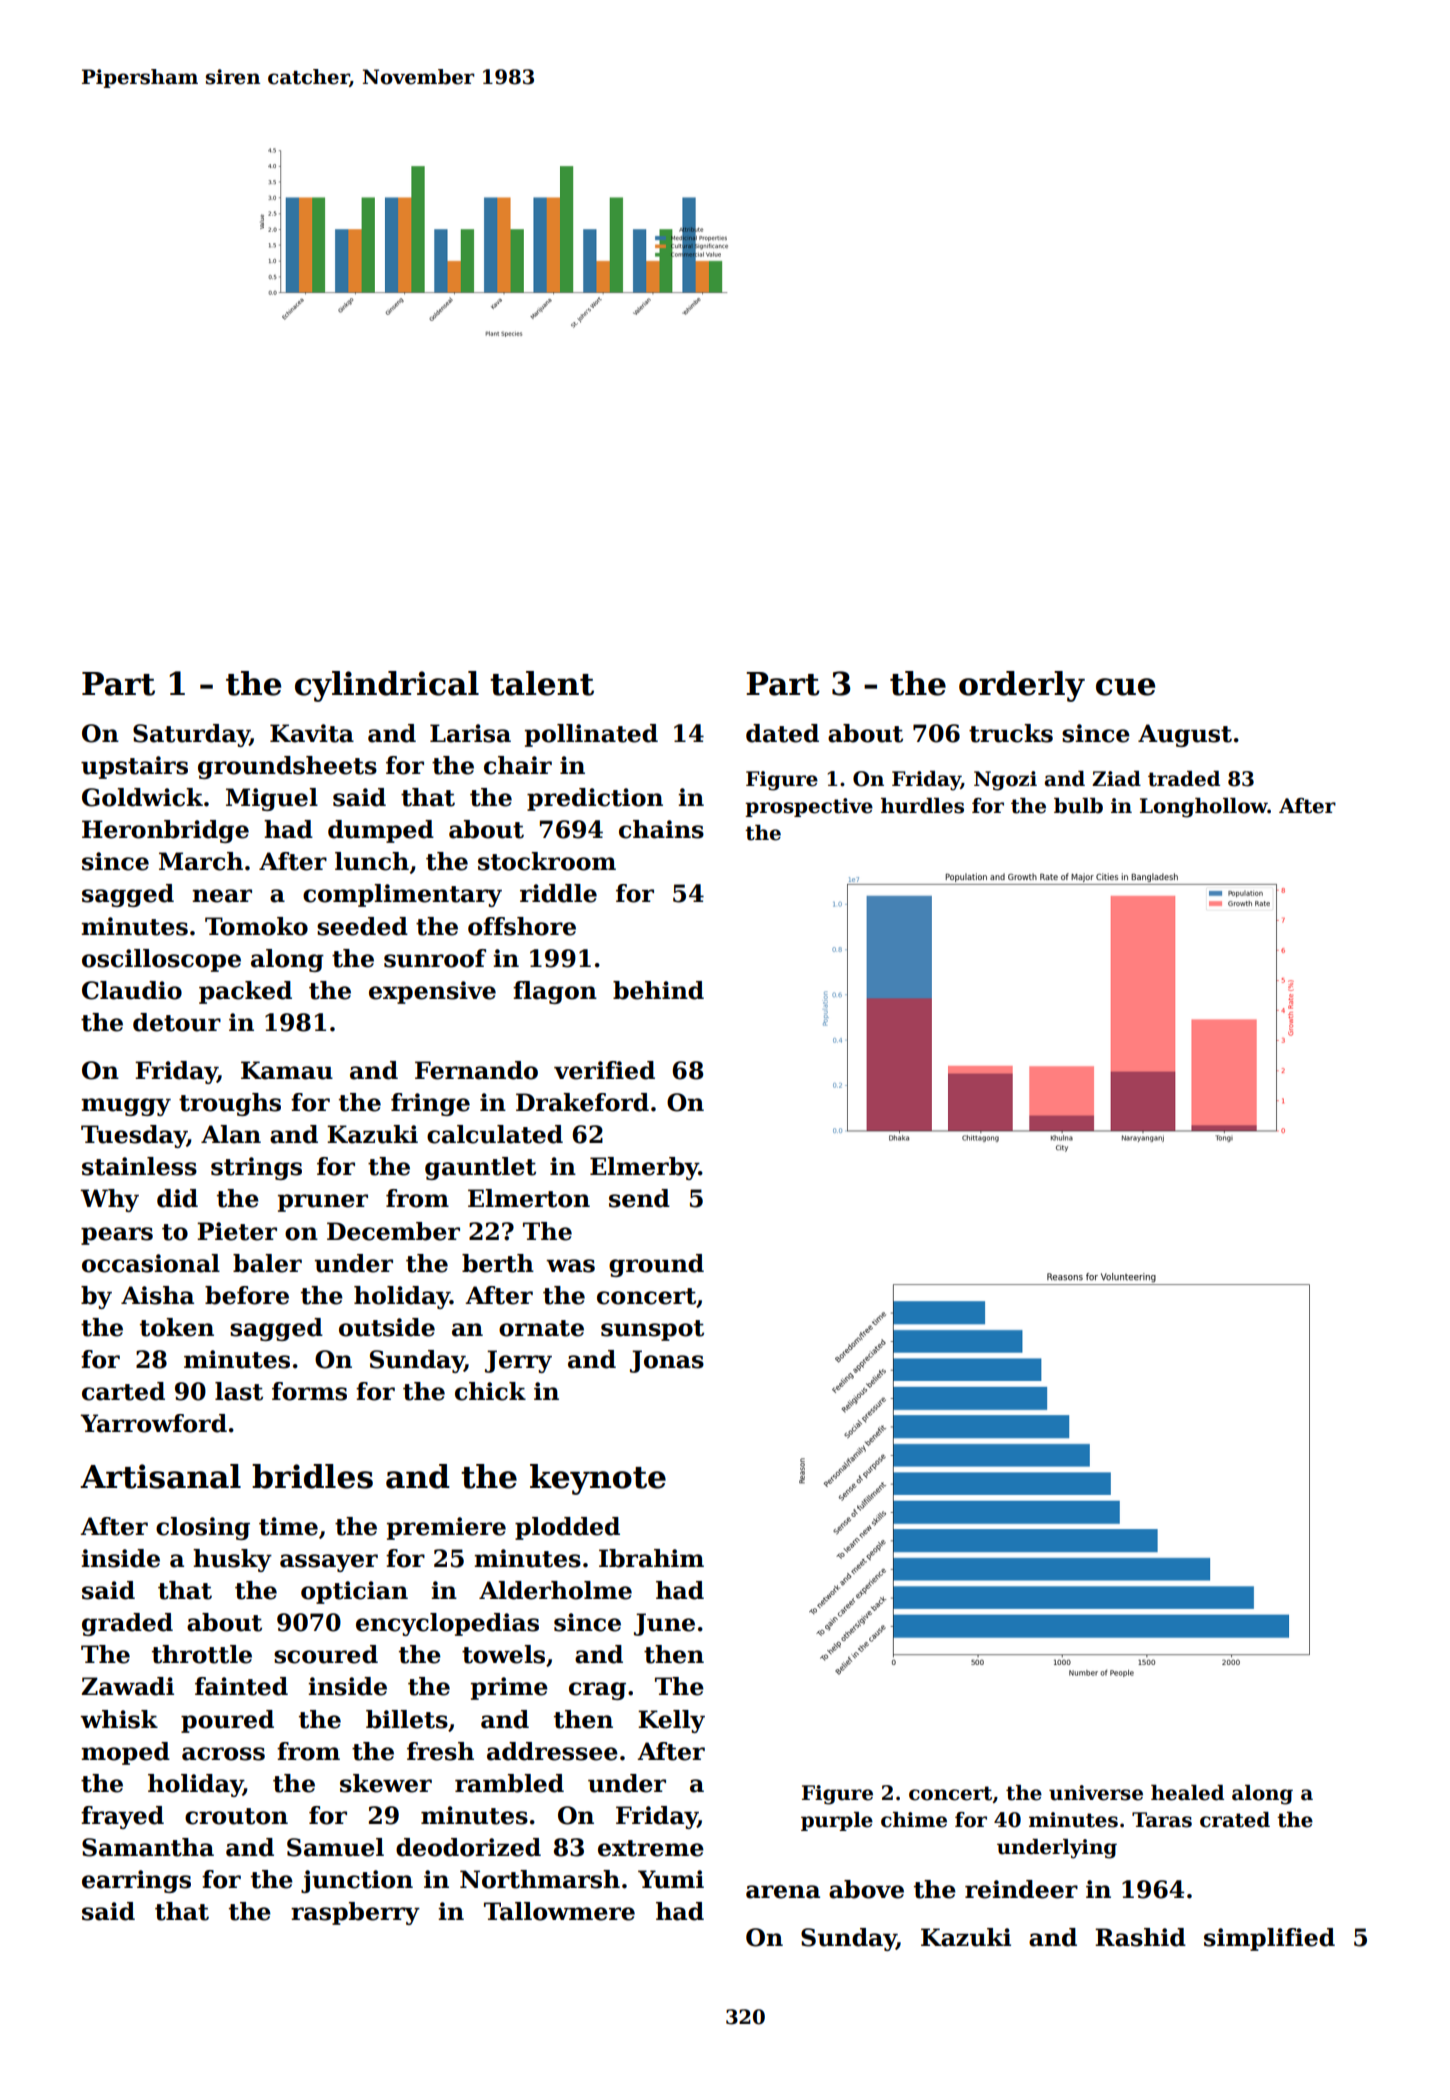 The height and width of the document is (2100, 1450). What do you see at coordinates (651, 1848) in the document?
I see `extreme` at bounding box center [651, 1848].
